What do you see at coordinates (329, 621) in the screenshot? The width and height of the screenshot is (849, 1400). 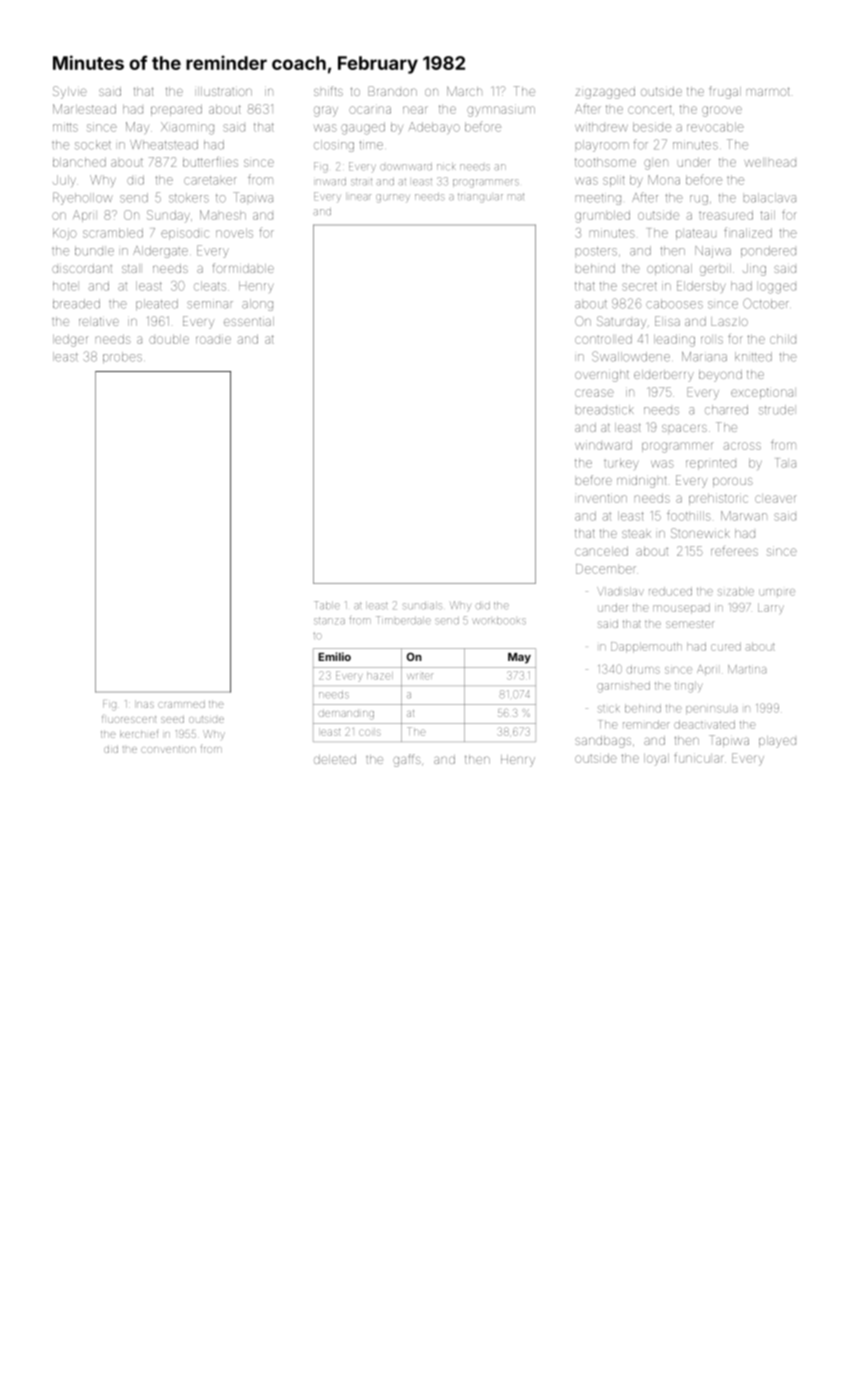 I see `stanza` at bounding box center [329, 621].
